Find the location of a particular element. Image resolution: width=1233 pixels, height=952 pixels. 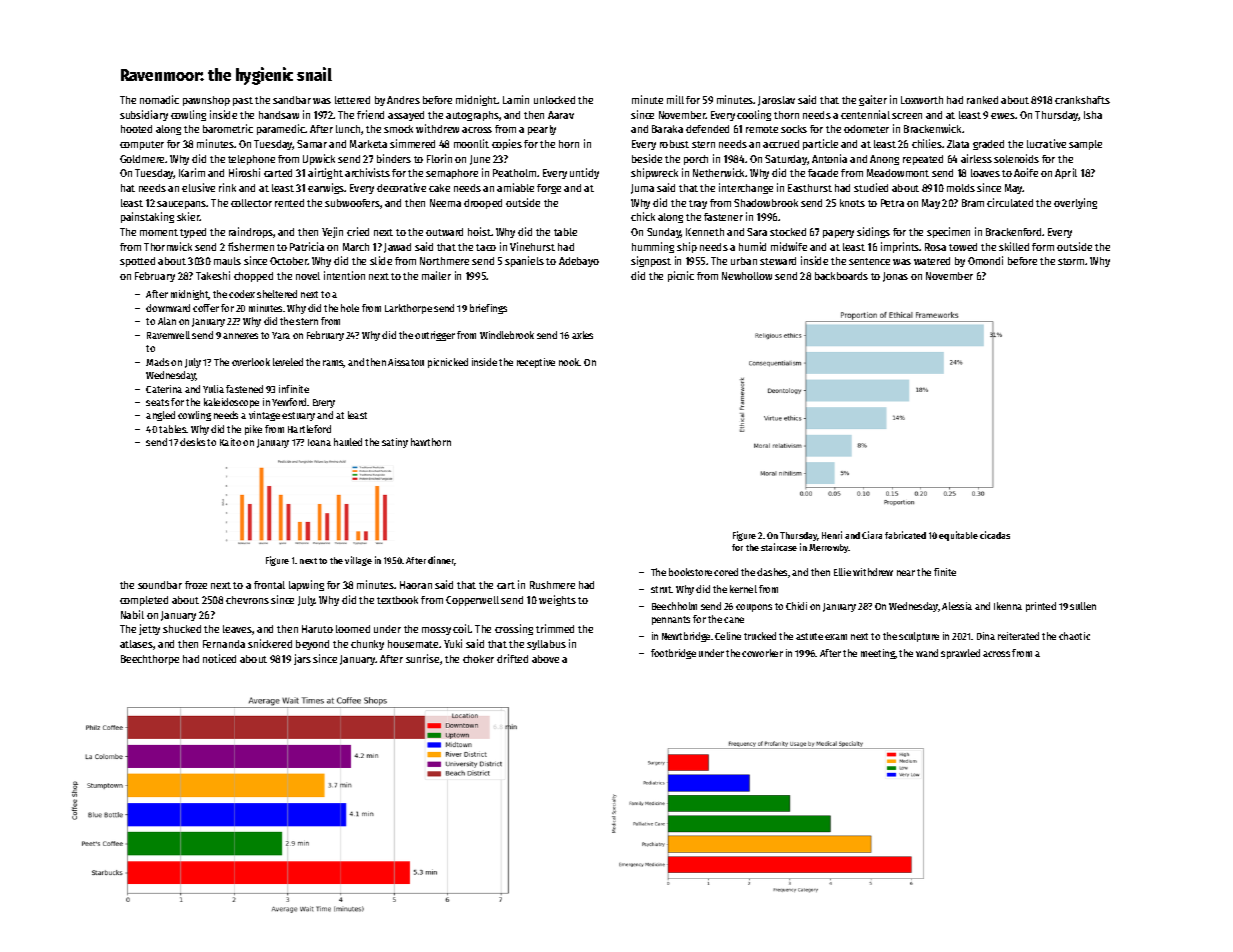

cicadas is located at coordinates (995, 535).
